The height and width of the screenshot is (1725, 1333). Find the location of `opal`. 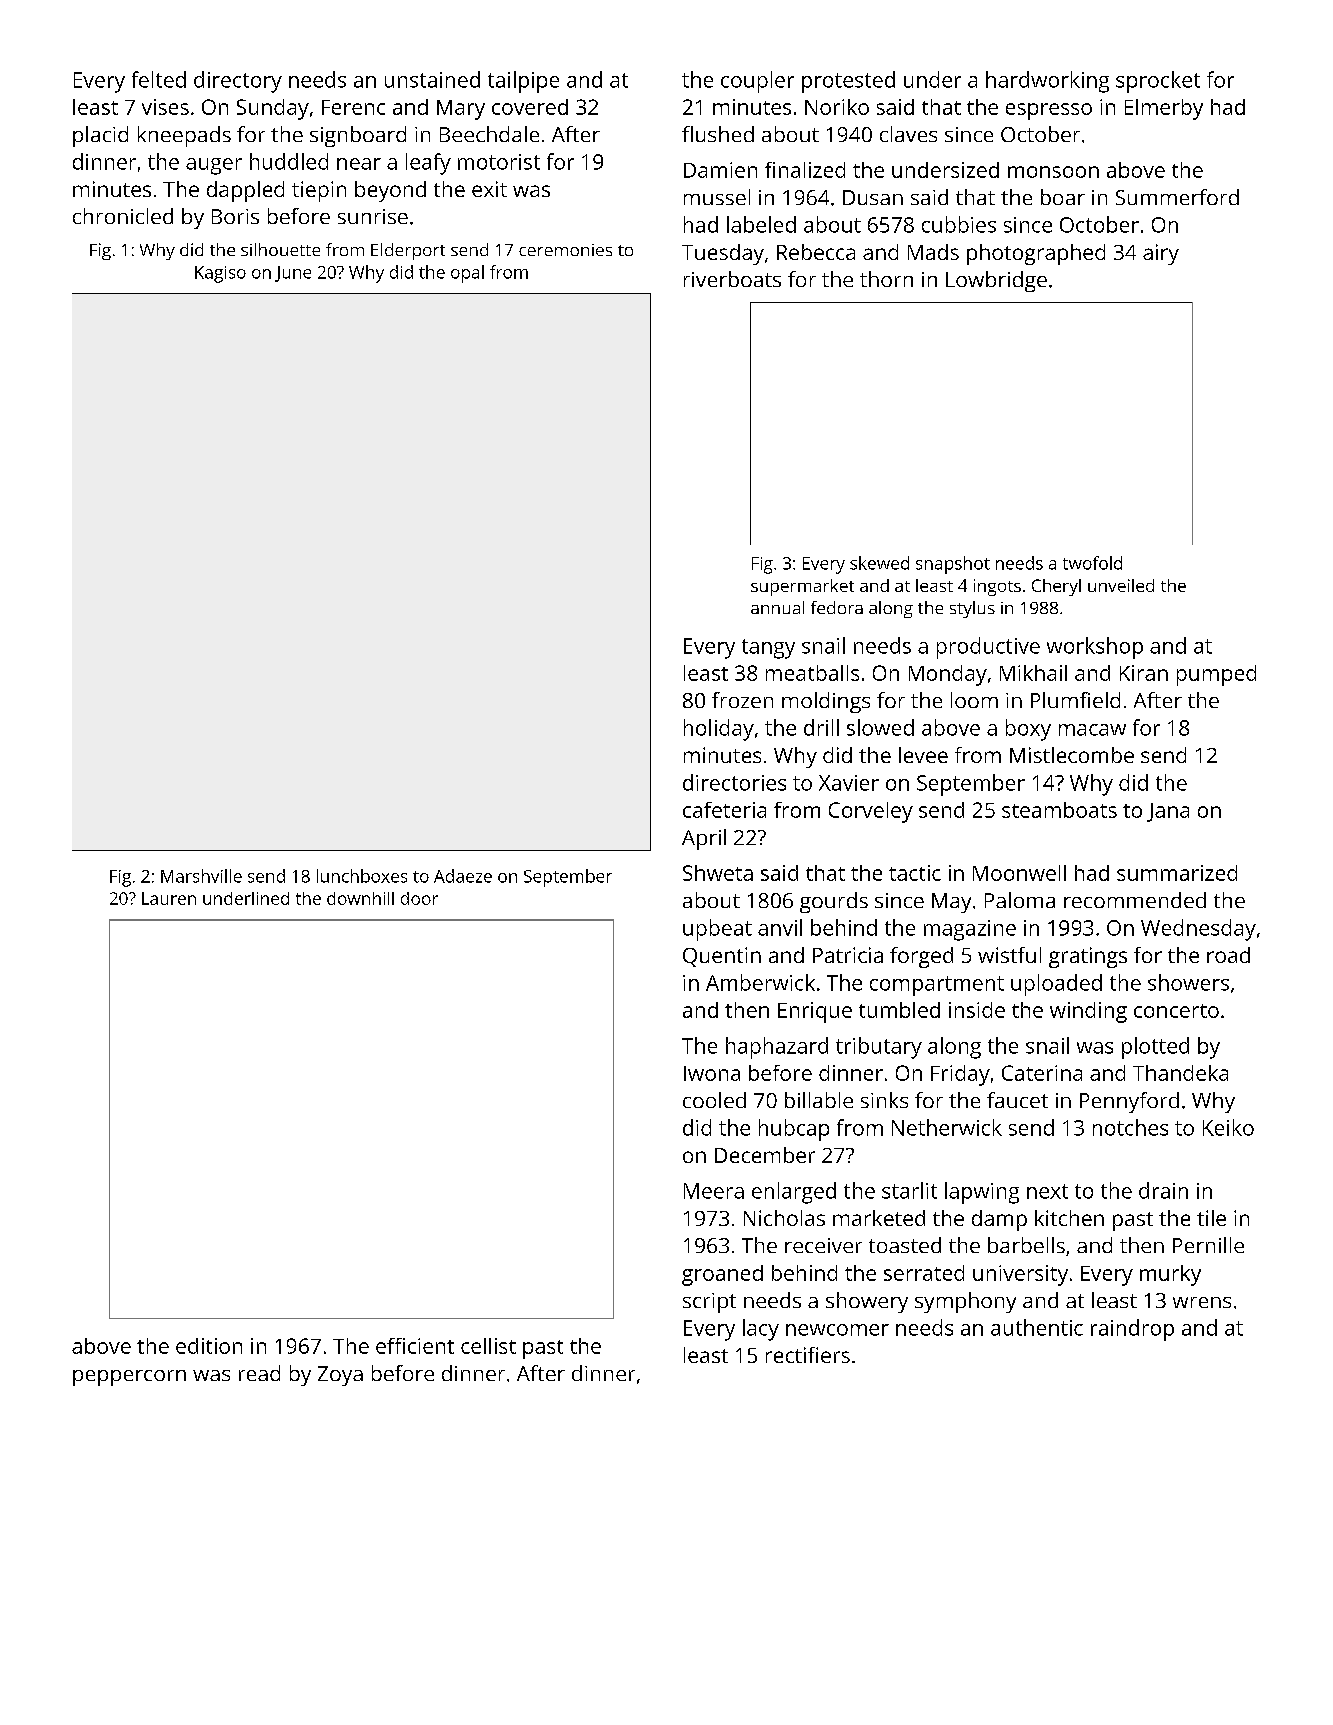

opal is located at coordinates (467, 274).
